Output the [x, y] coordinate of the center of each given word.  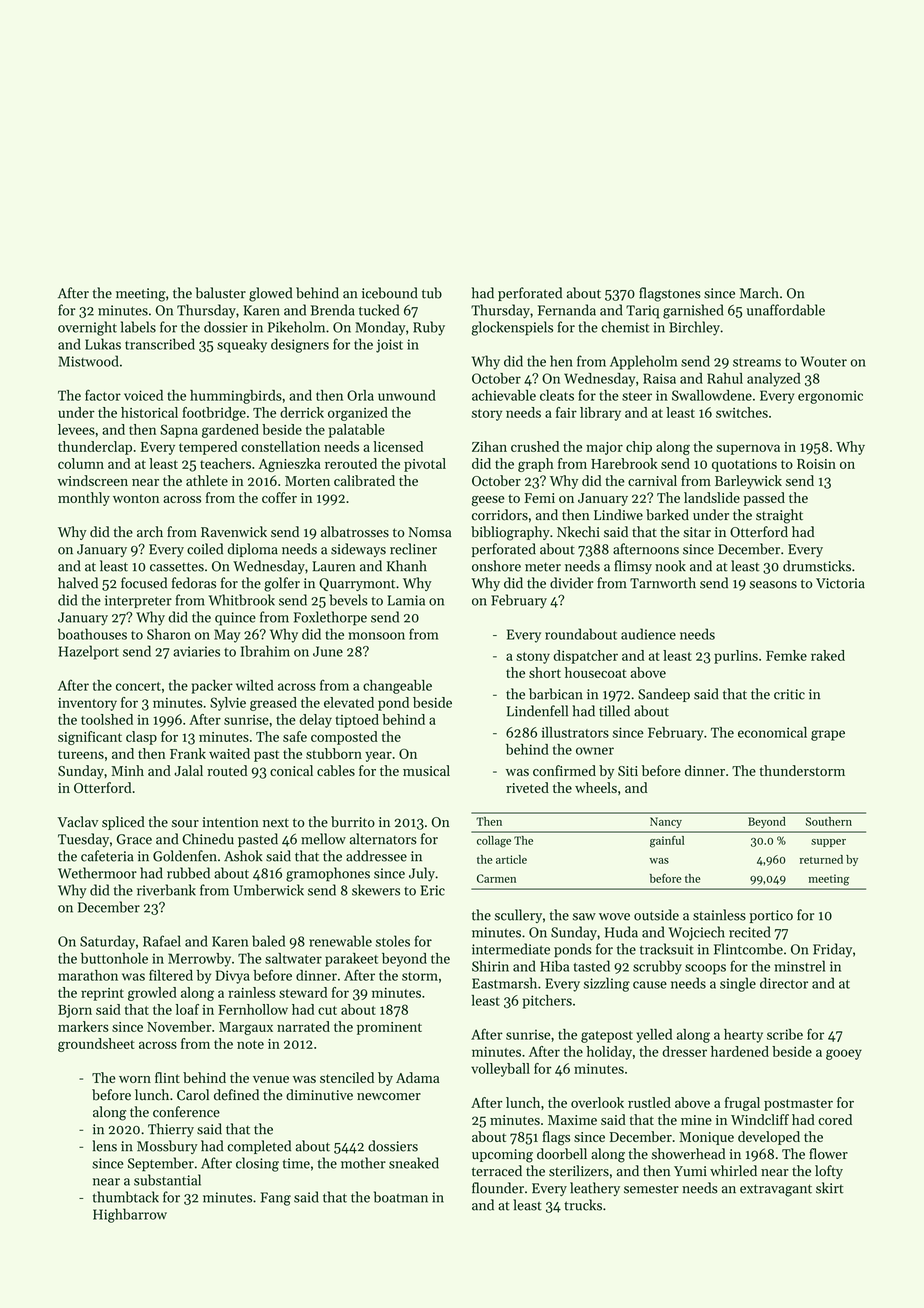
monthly [84, 499]
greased [273, 704]
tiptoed [357, 721]
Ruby [429, 328]
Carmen [496, 878]
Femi [539, 498]
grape [828, 735]
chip [639, 448]
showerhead [688, 1154]
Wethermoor [97, 873]
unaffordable [786, 310]
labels [138, 327]
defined [236, 1095]
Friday [832, 950]
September [161, 1164]
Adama [417, 1077]
